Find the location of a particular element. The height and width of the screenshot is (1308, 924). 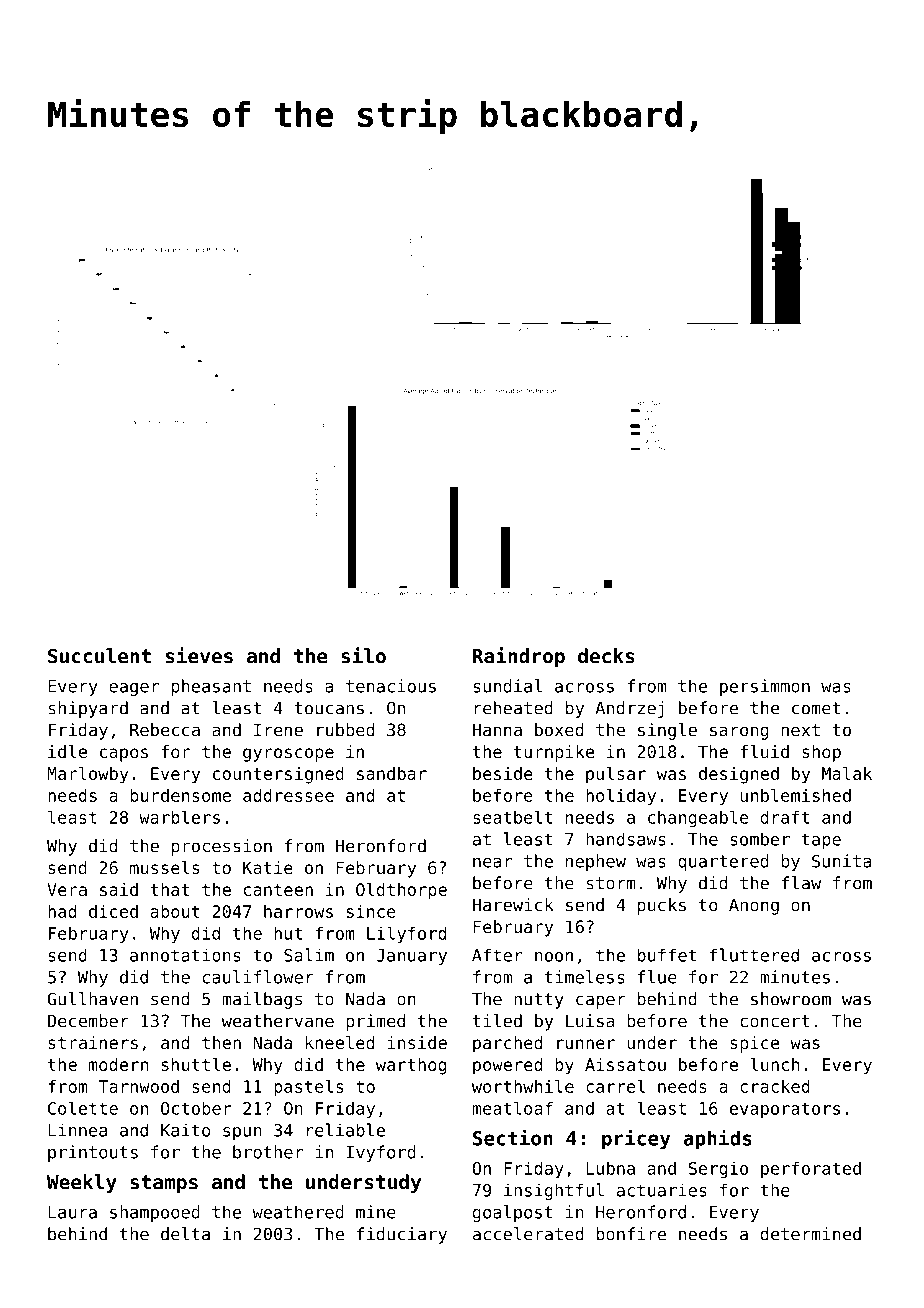

goalpost is located at coordinates (513, 1213).
